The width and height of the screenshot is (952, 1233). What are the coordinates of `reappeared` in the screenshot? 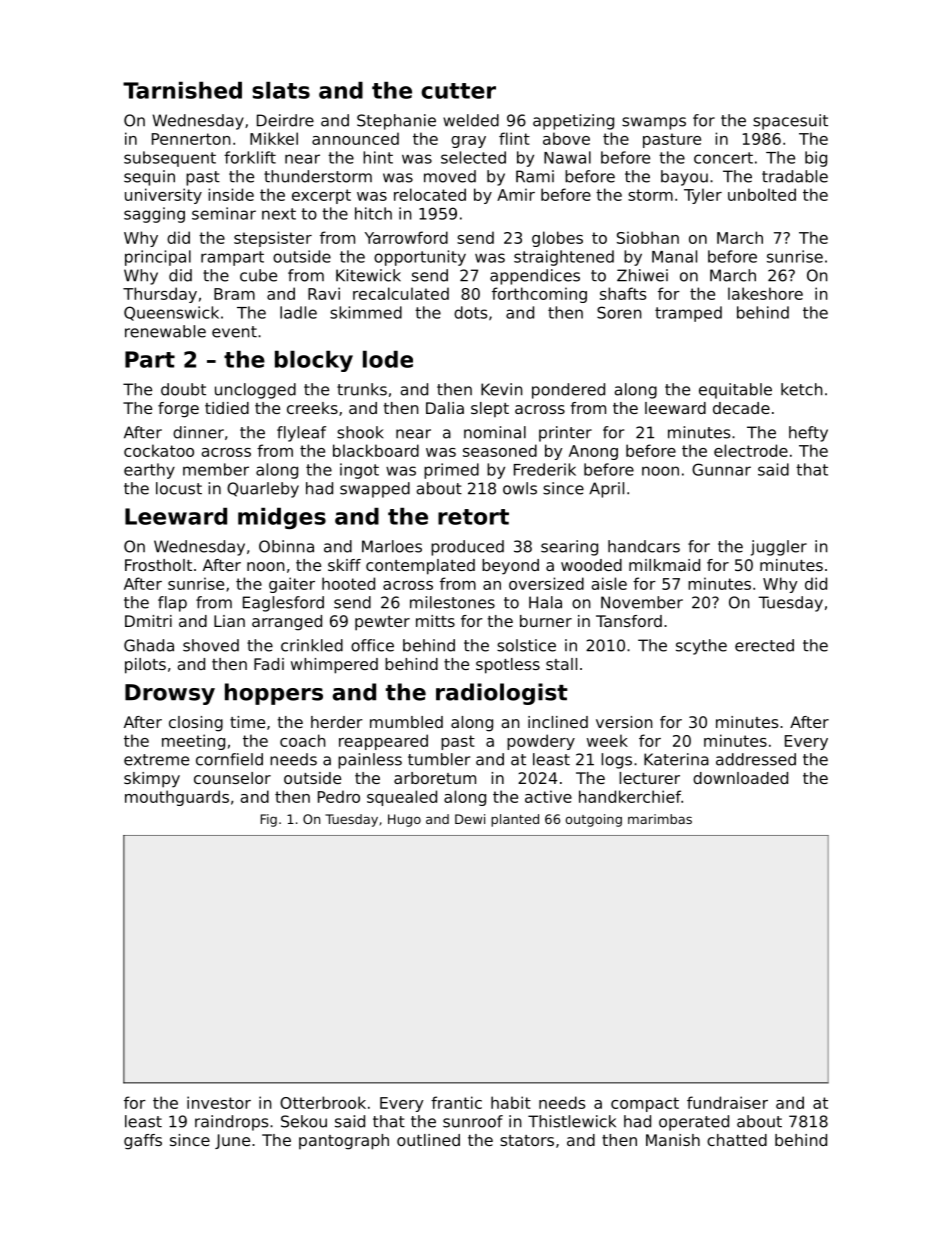 It's located at (383, 742).
